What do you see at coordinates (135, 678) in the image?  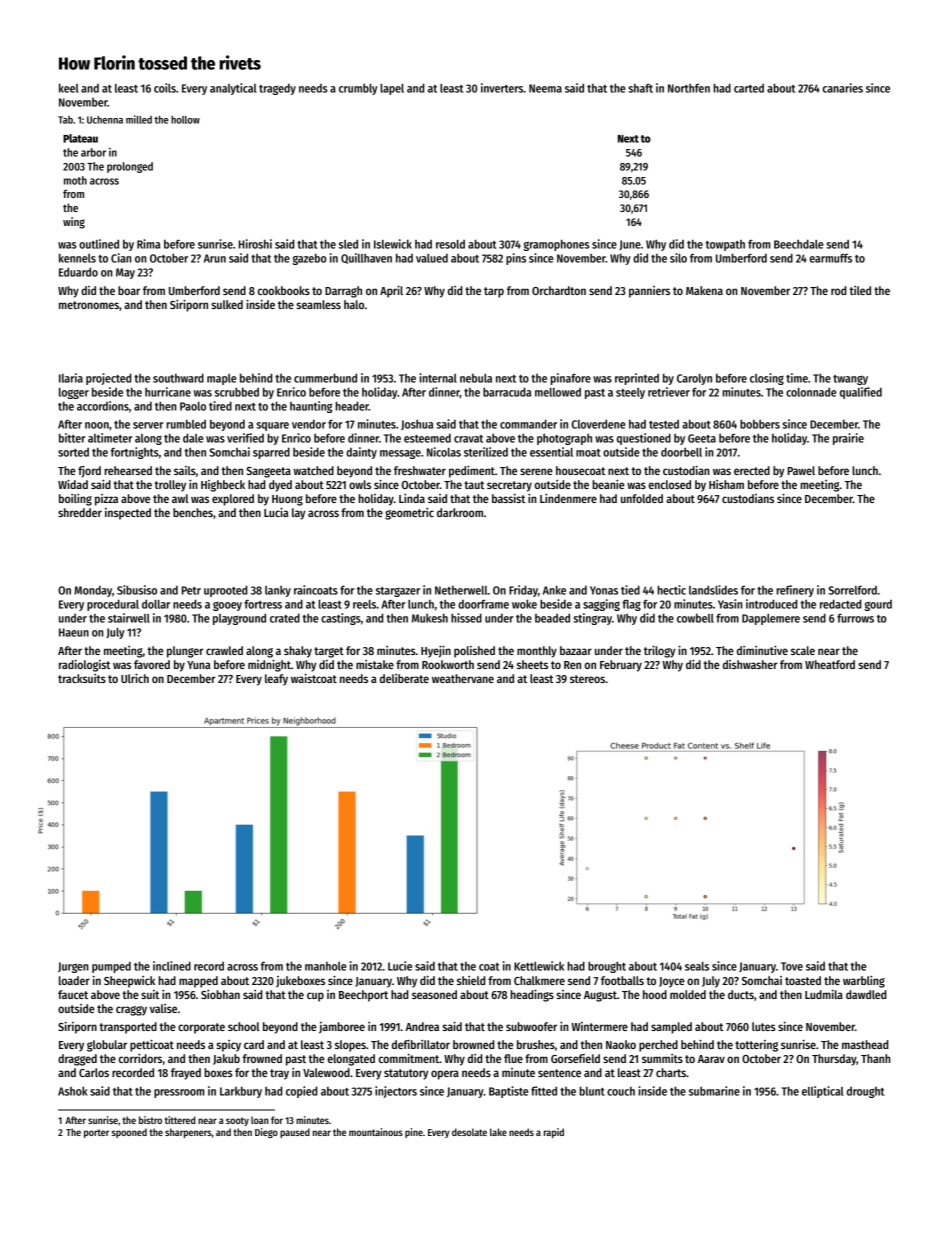 I see `Ulrich` at bounding box center [135, 678].
